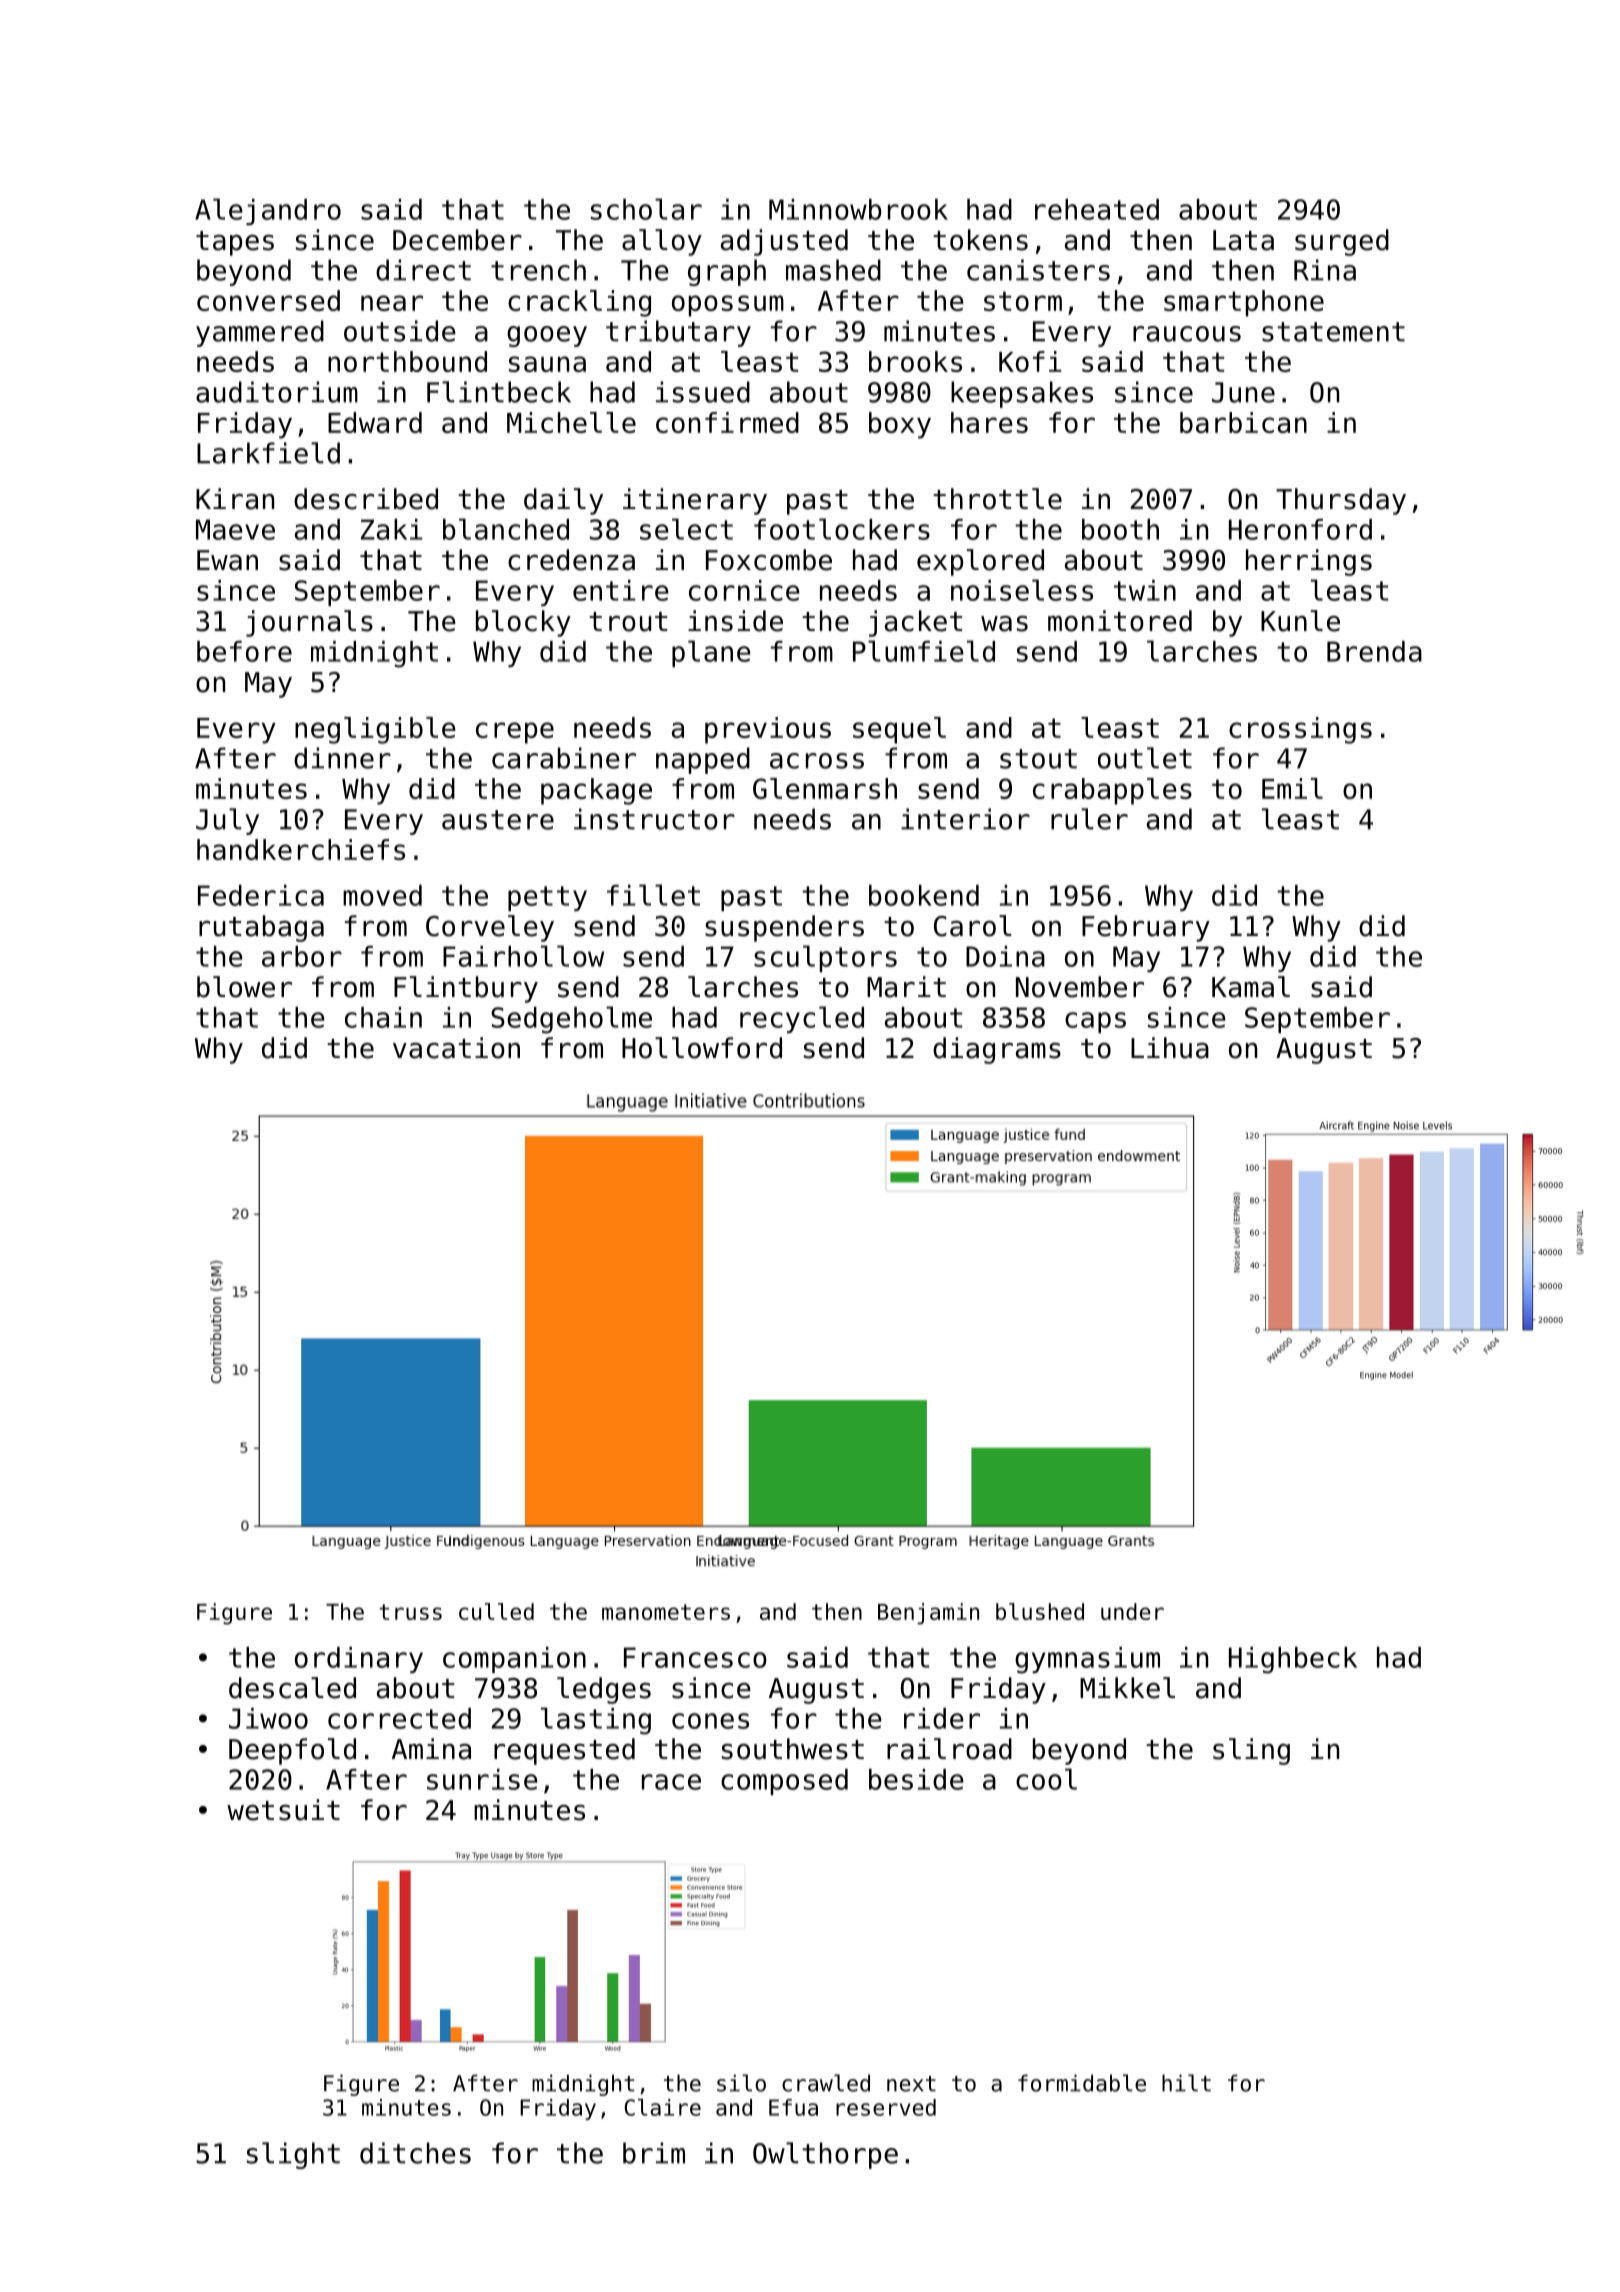  Describe the element at coordinates (410, 1612) in the screenshot. I see `truss` at that location.
